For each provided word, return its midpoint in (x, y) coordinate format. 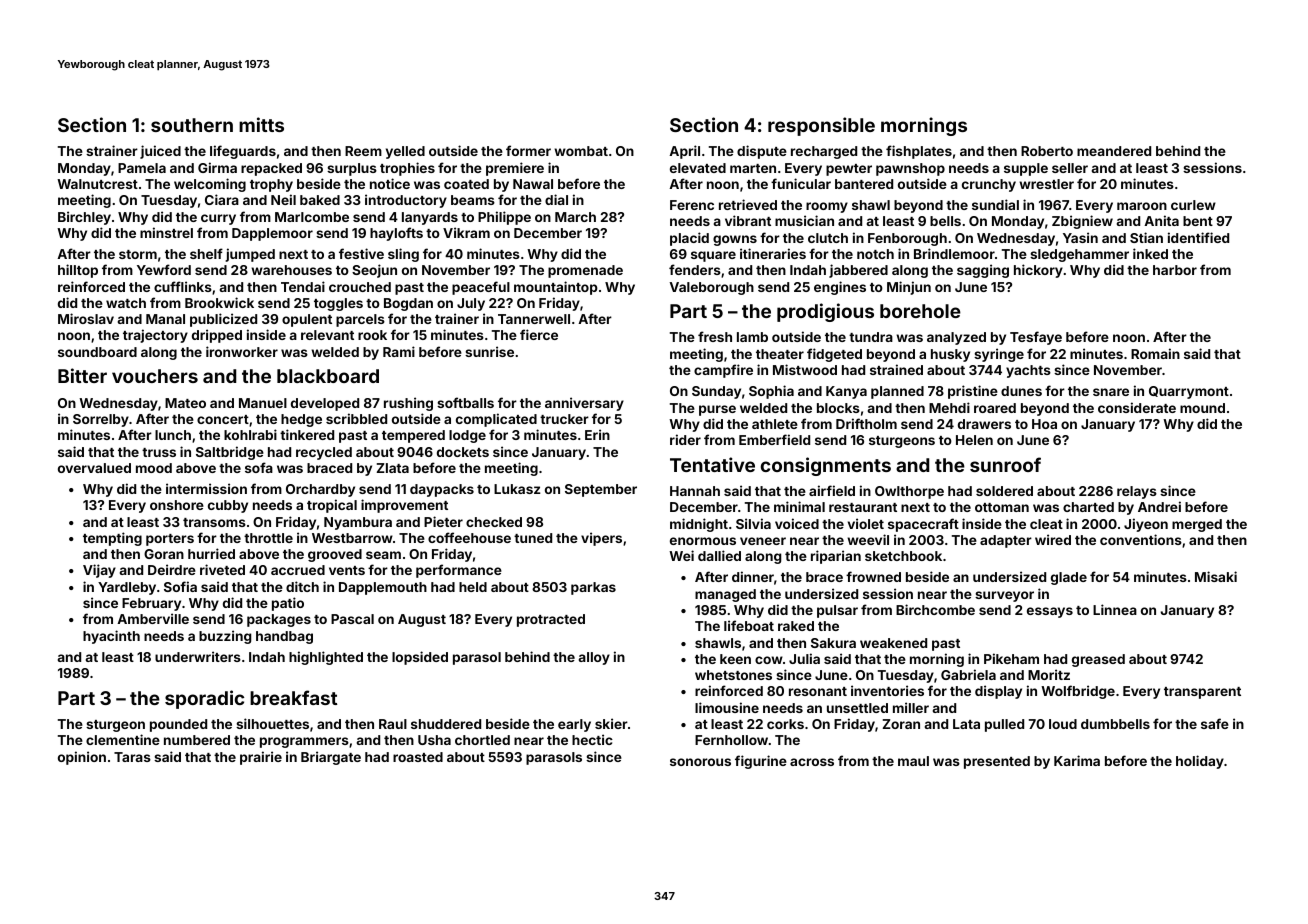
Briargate (331, 758)
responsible (821, 126)
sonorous (700, 762)
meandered (1114, 151)
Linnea (1115, 609)
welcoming (210, 185)
